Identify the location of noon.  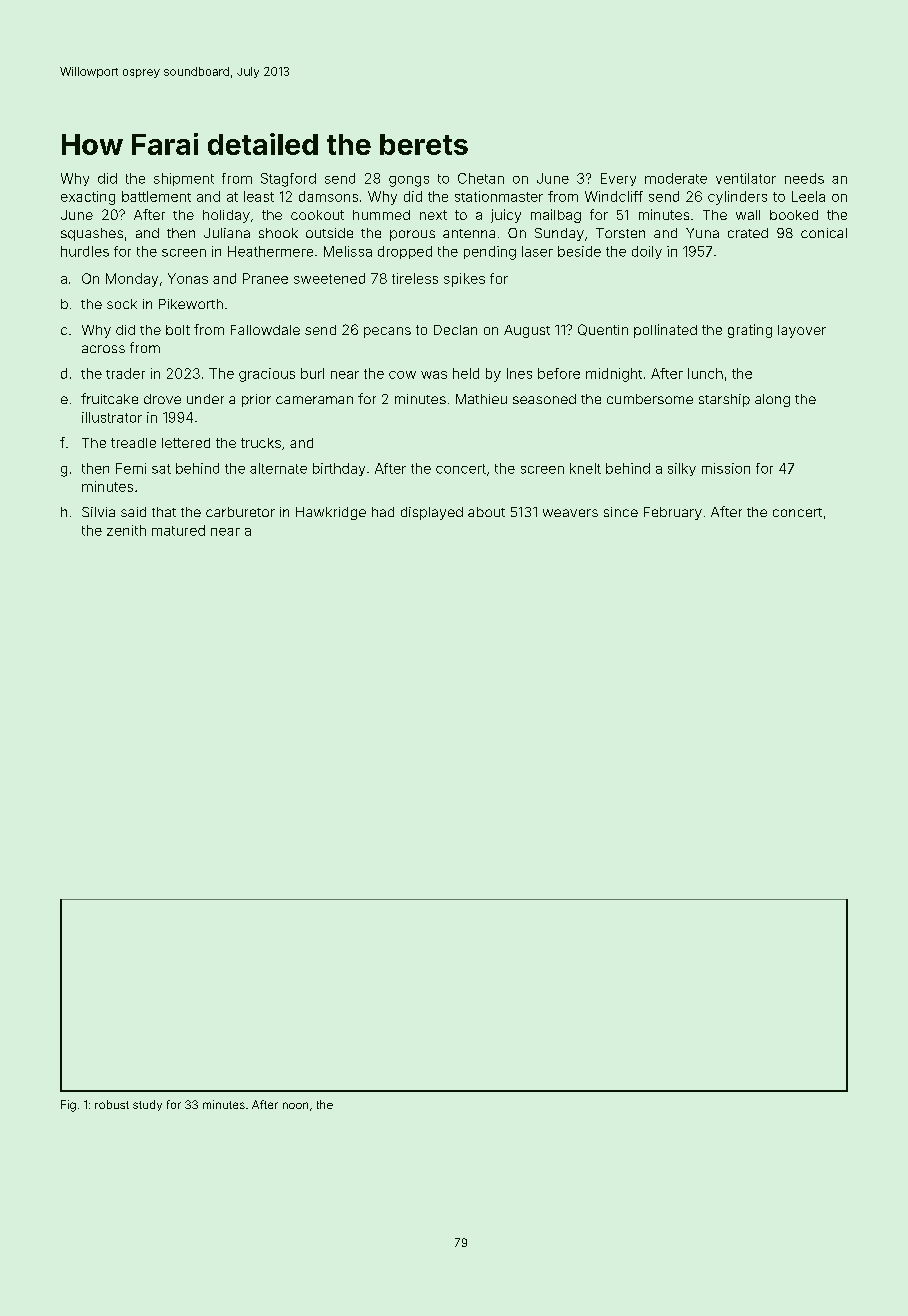
(295, 1105).
